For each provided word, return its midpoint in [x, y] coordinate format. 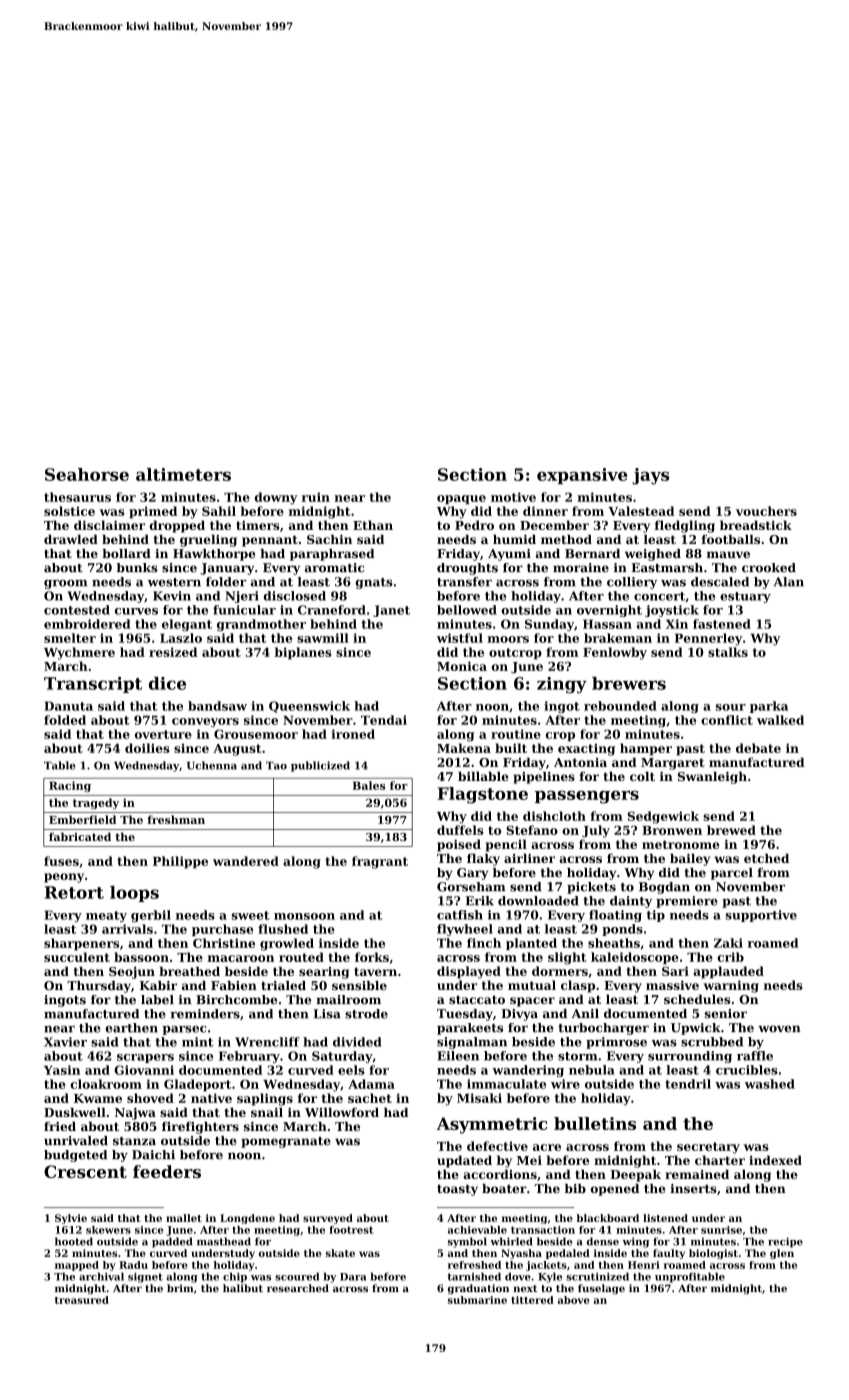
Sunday [549, 625]
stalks [728, 652]
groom [65, 584]
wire [565, 1084]
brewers [629, 683]
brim [180, 1288]
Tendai [384, 720]
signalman [472, 1043]
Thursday [99, 987]
